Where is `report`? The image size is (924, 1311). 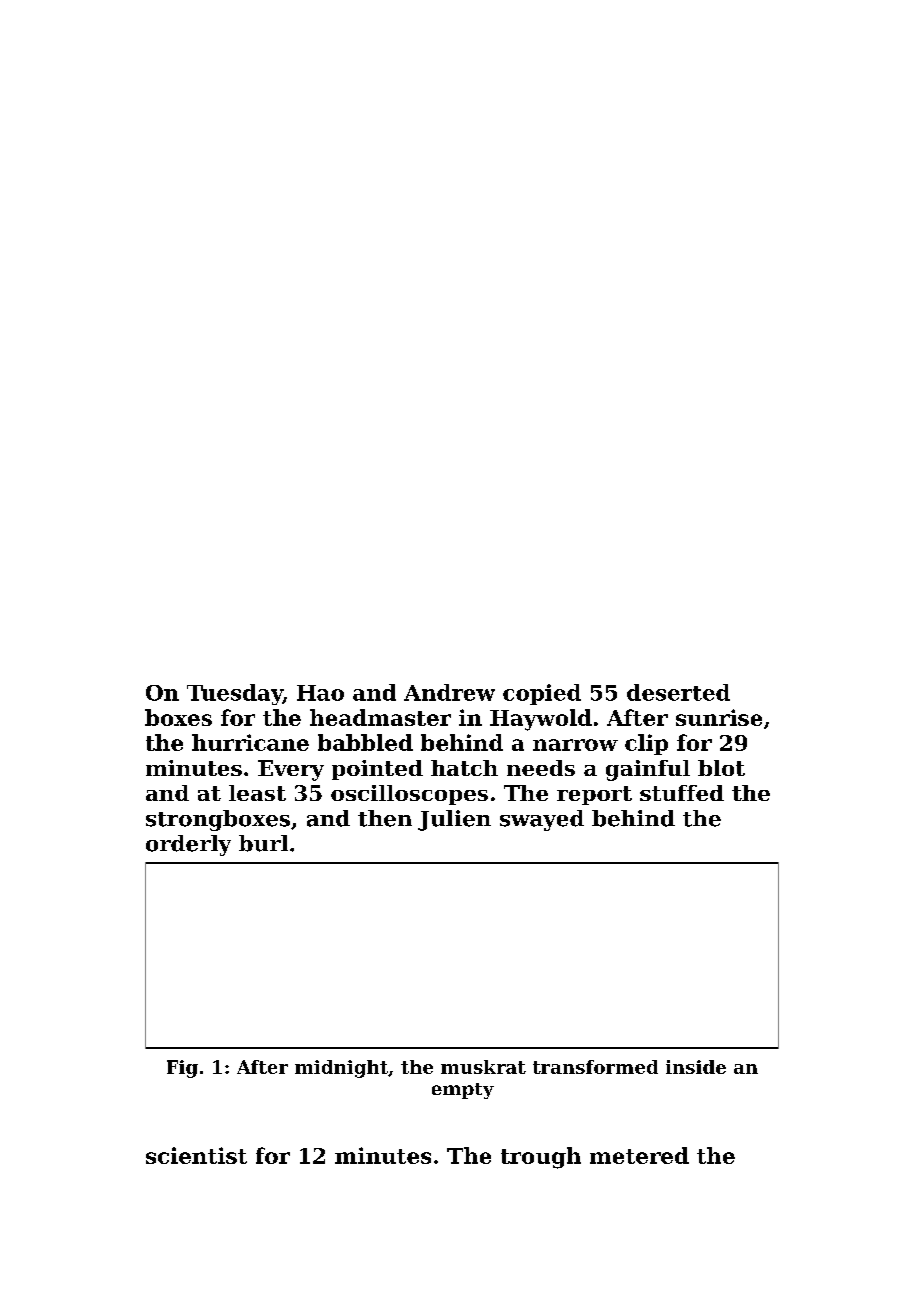
report is located at coordinates (594, 795).
